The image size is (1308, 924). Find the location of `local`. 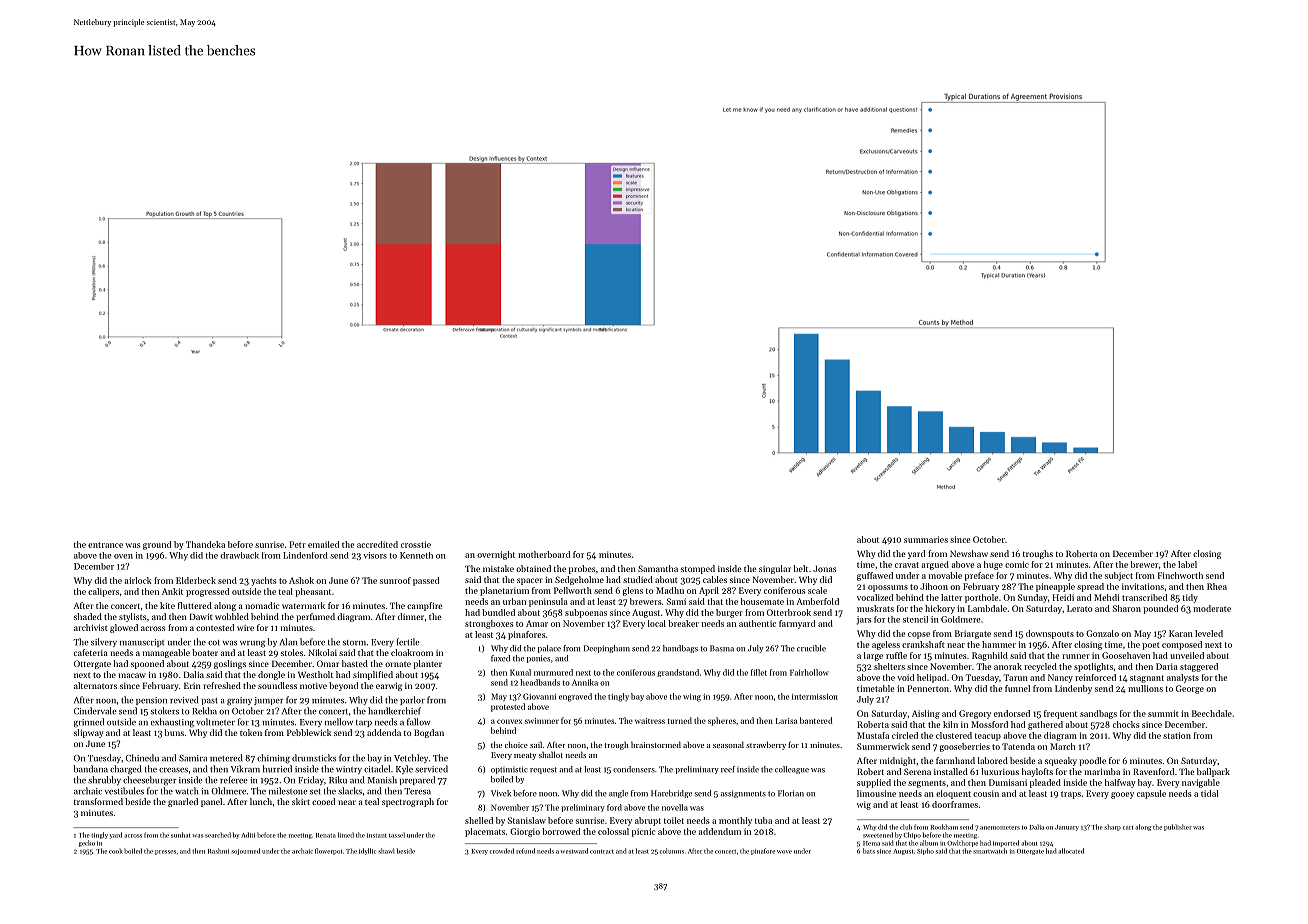

local is located at coordinates (657, 623).
